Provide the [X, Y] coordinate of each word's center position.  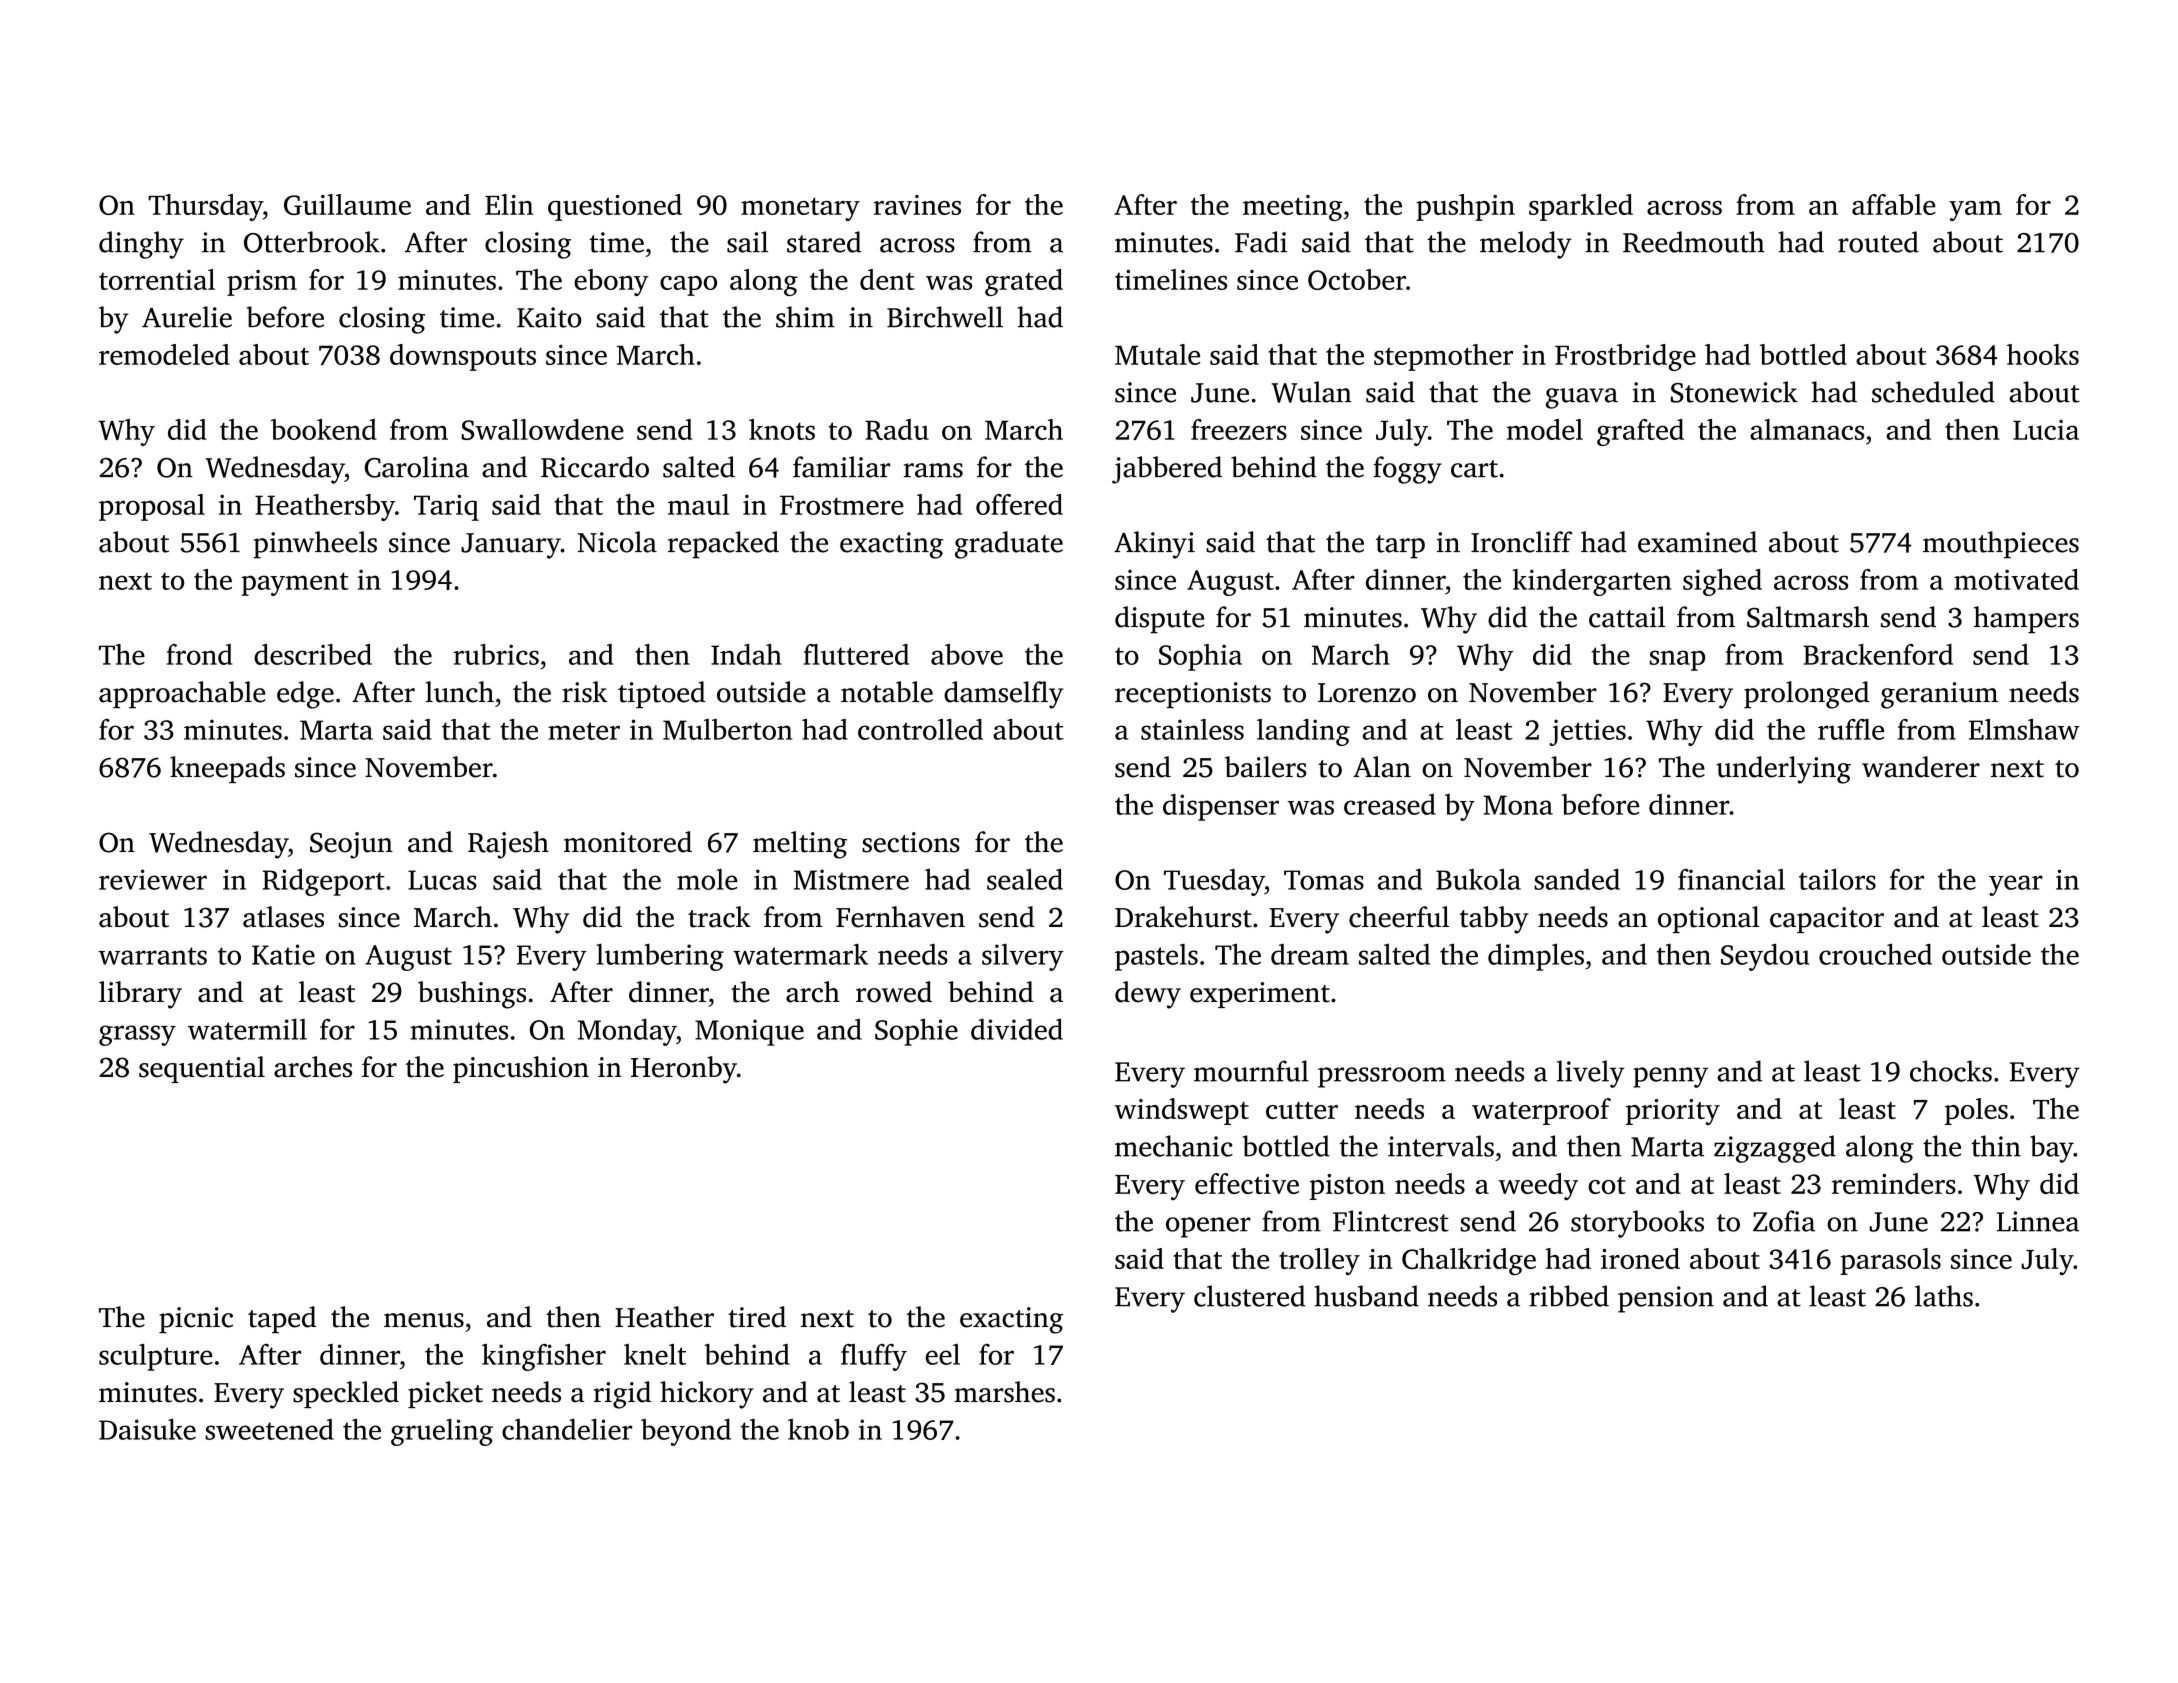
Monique [749, 1032]
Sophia [1200, 657]
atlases [283, 917]
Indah [746, 654]
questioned [615, 207]
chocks [1951, 1071]
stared [824, 242]
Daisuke [147, 1429]
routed [1878, 242]
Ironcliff [1521, 542]
